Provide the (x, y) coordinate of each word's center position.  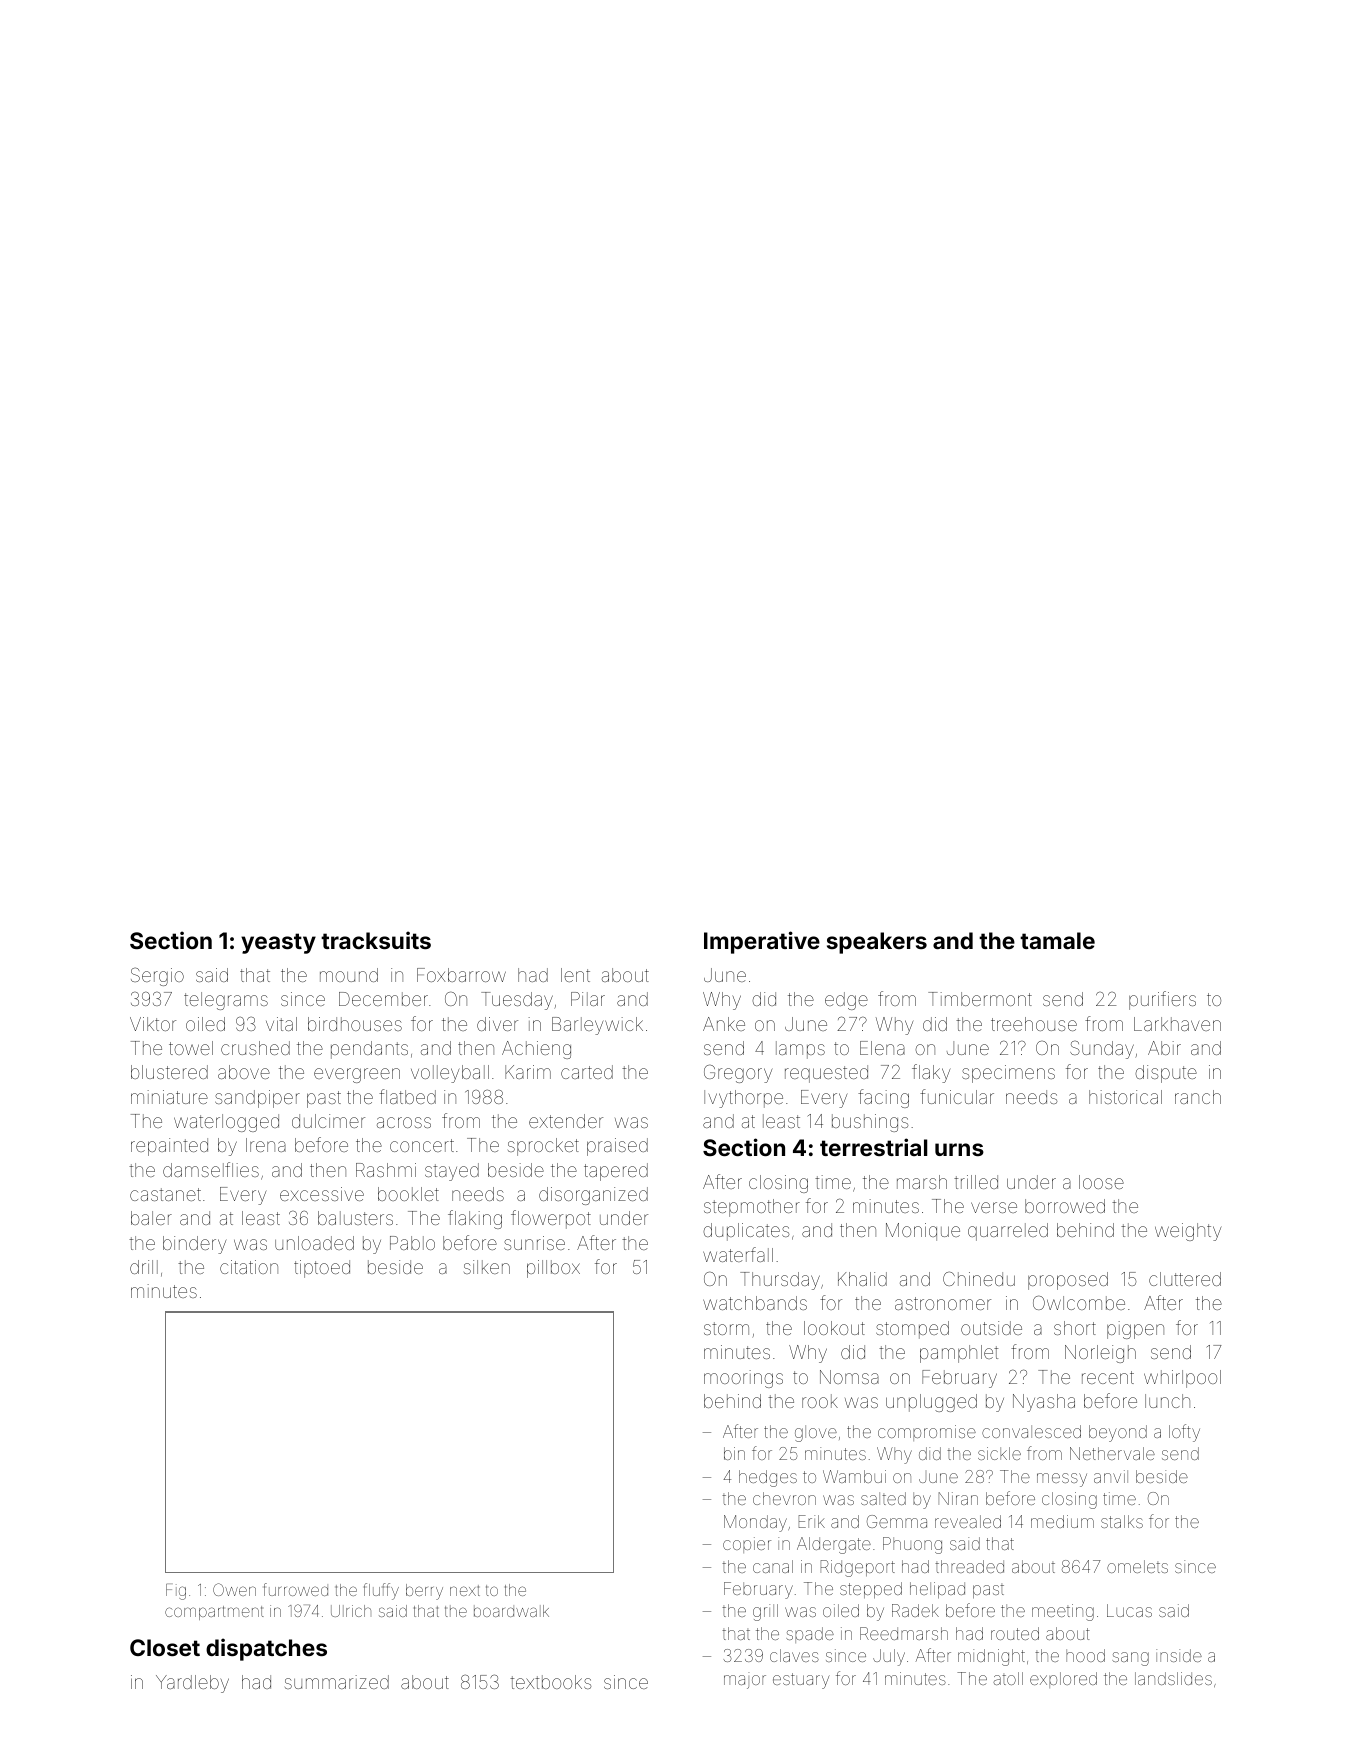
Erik (812, 1521)
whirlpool (1182, 1379)
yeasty (278, 943)
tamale (1057, 940)
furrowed (296, 1589)
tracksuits (376, 940)
